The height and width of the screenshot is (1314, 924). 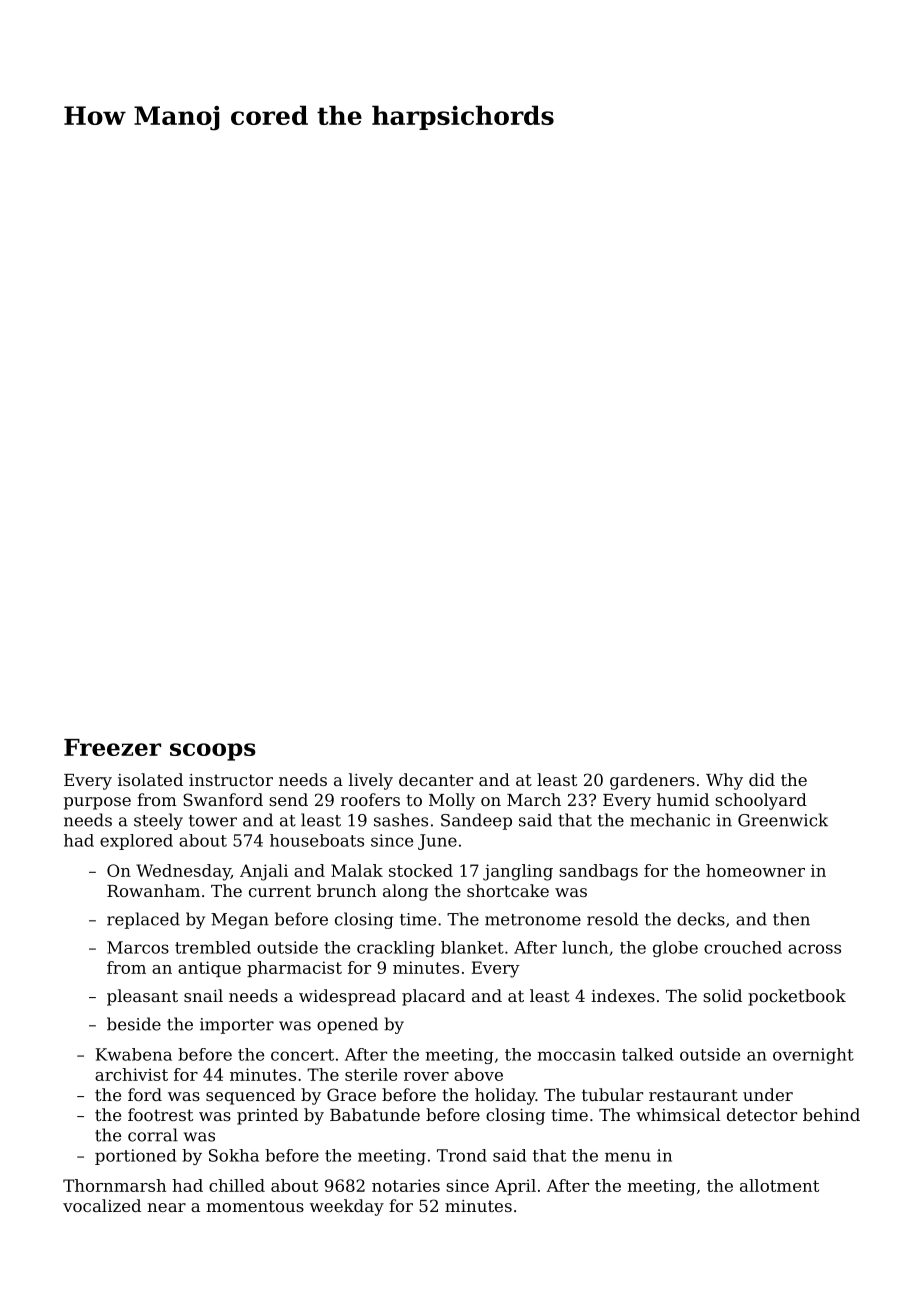 I want to click on tubular, so click(x=612, y=1094).
